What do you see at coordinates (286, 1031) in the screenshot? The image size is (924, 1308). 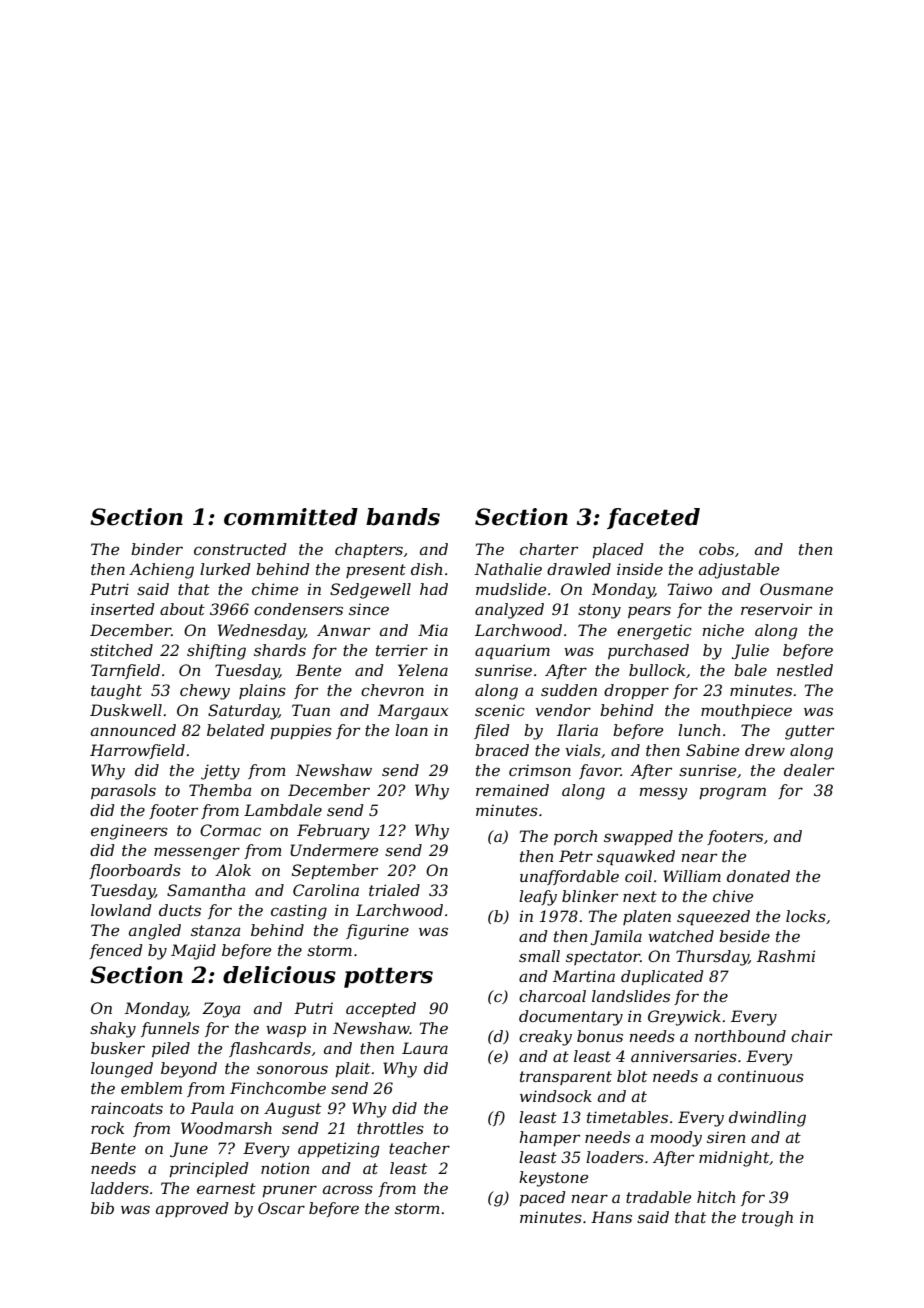 I see `wasp` at bounding box center [286, 1031].
